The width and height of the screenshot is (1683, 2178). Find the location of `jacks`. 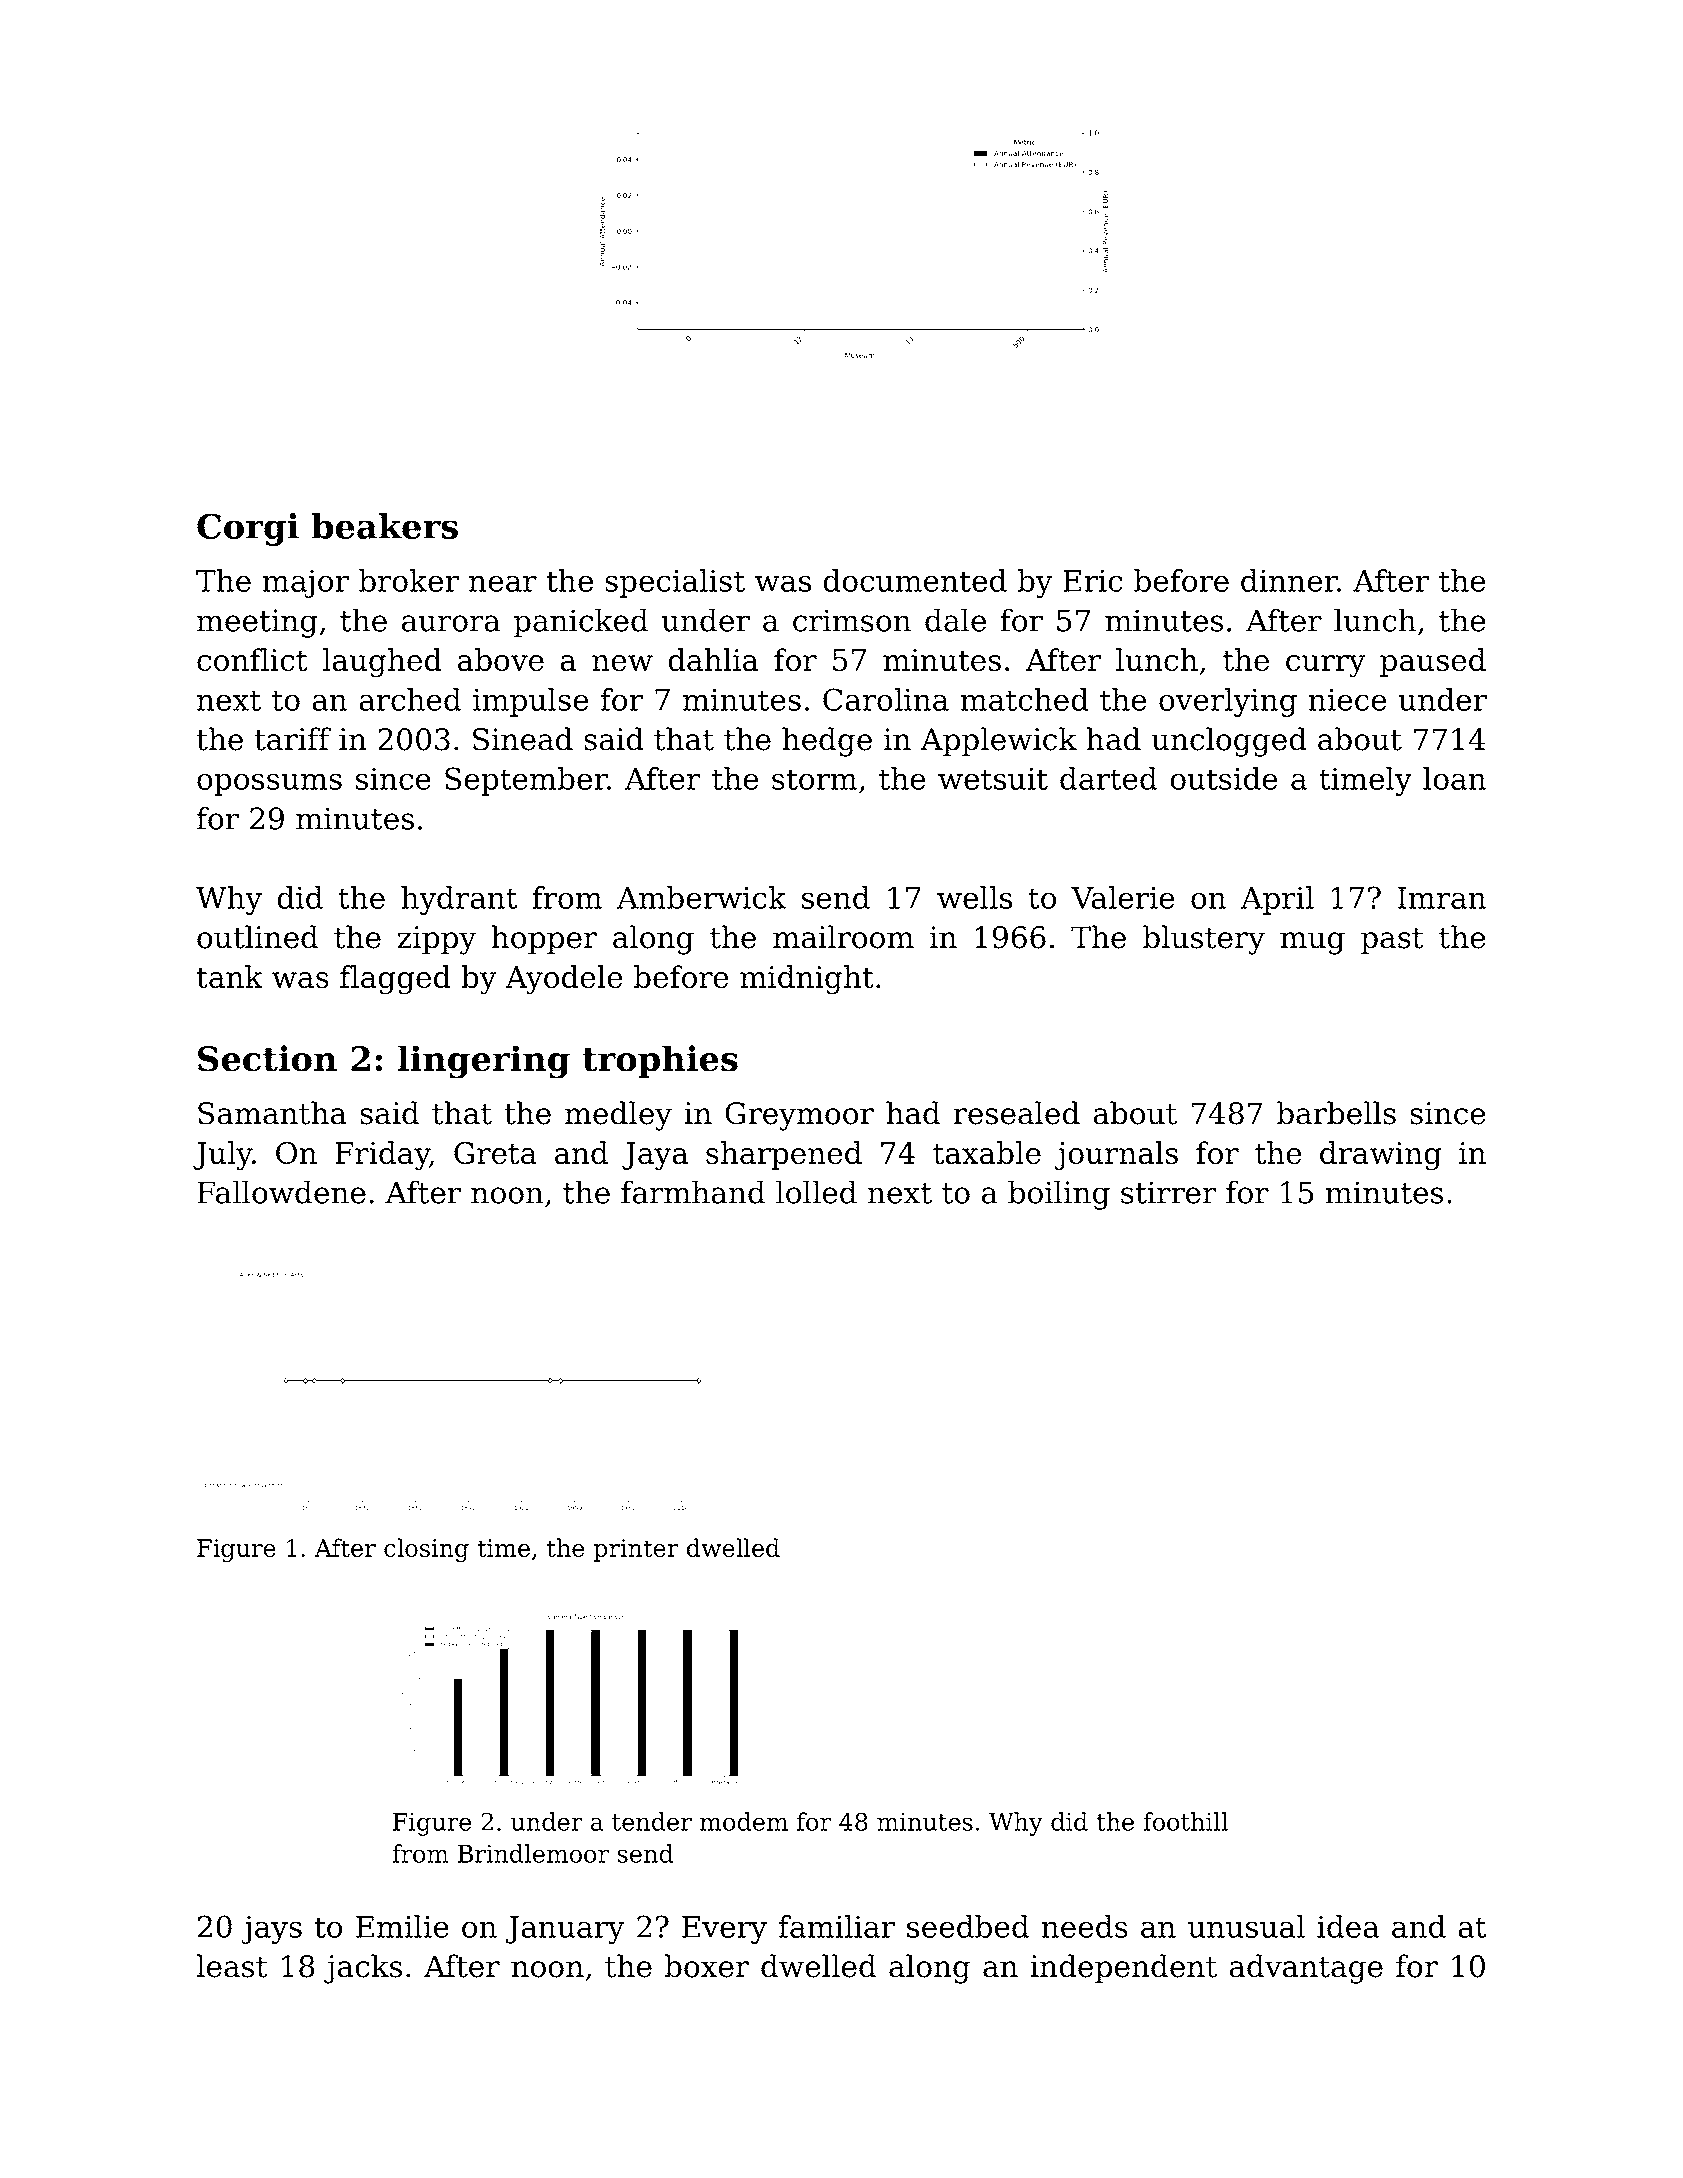

jacks is located at coordinates (363, 1969).
